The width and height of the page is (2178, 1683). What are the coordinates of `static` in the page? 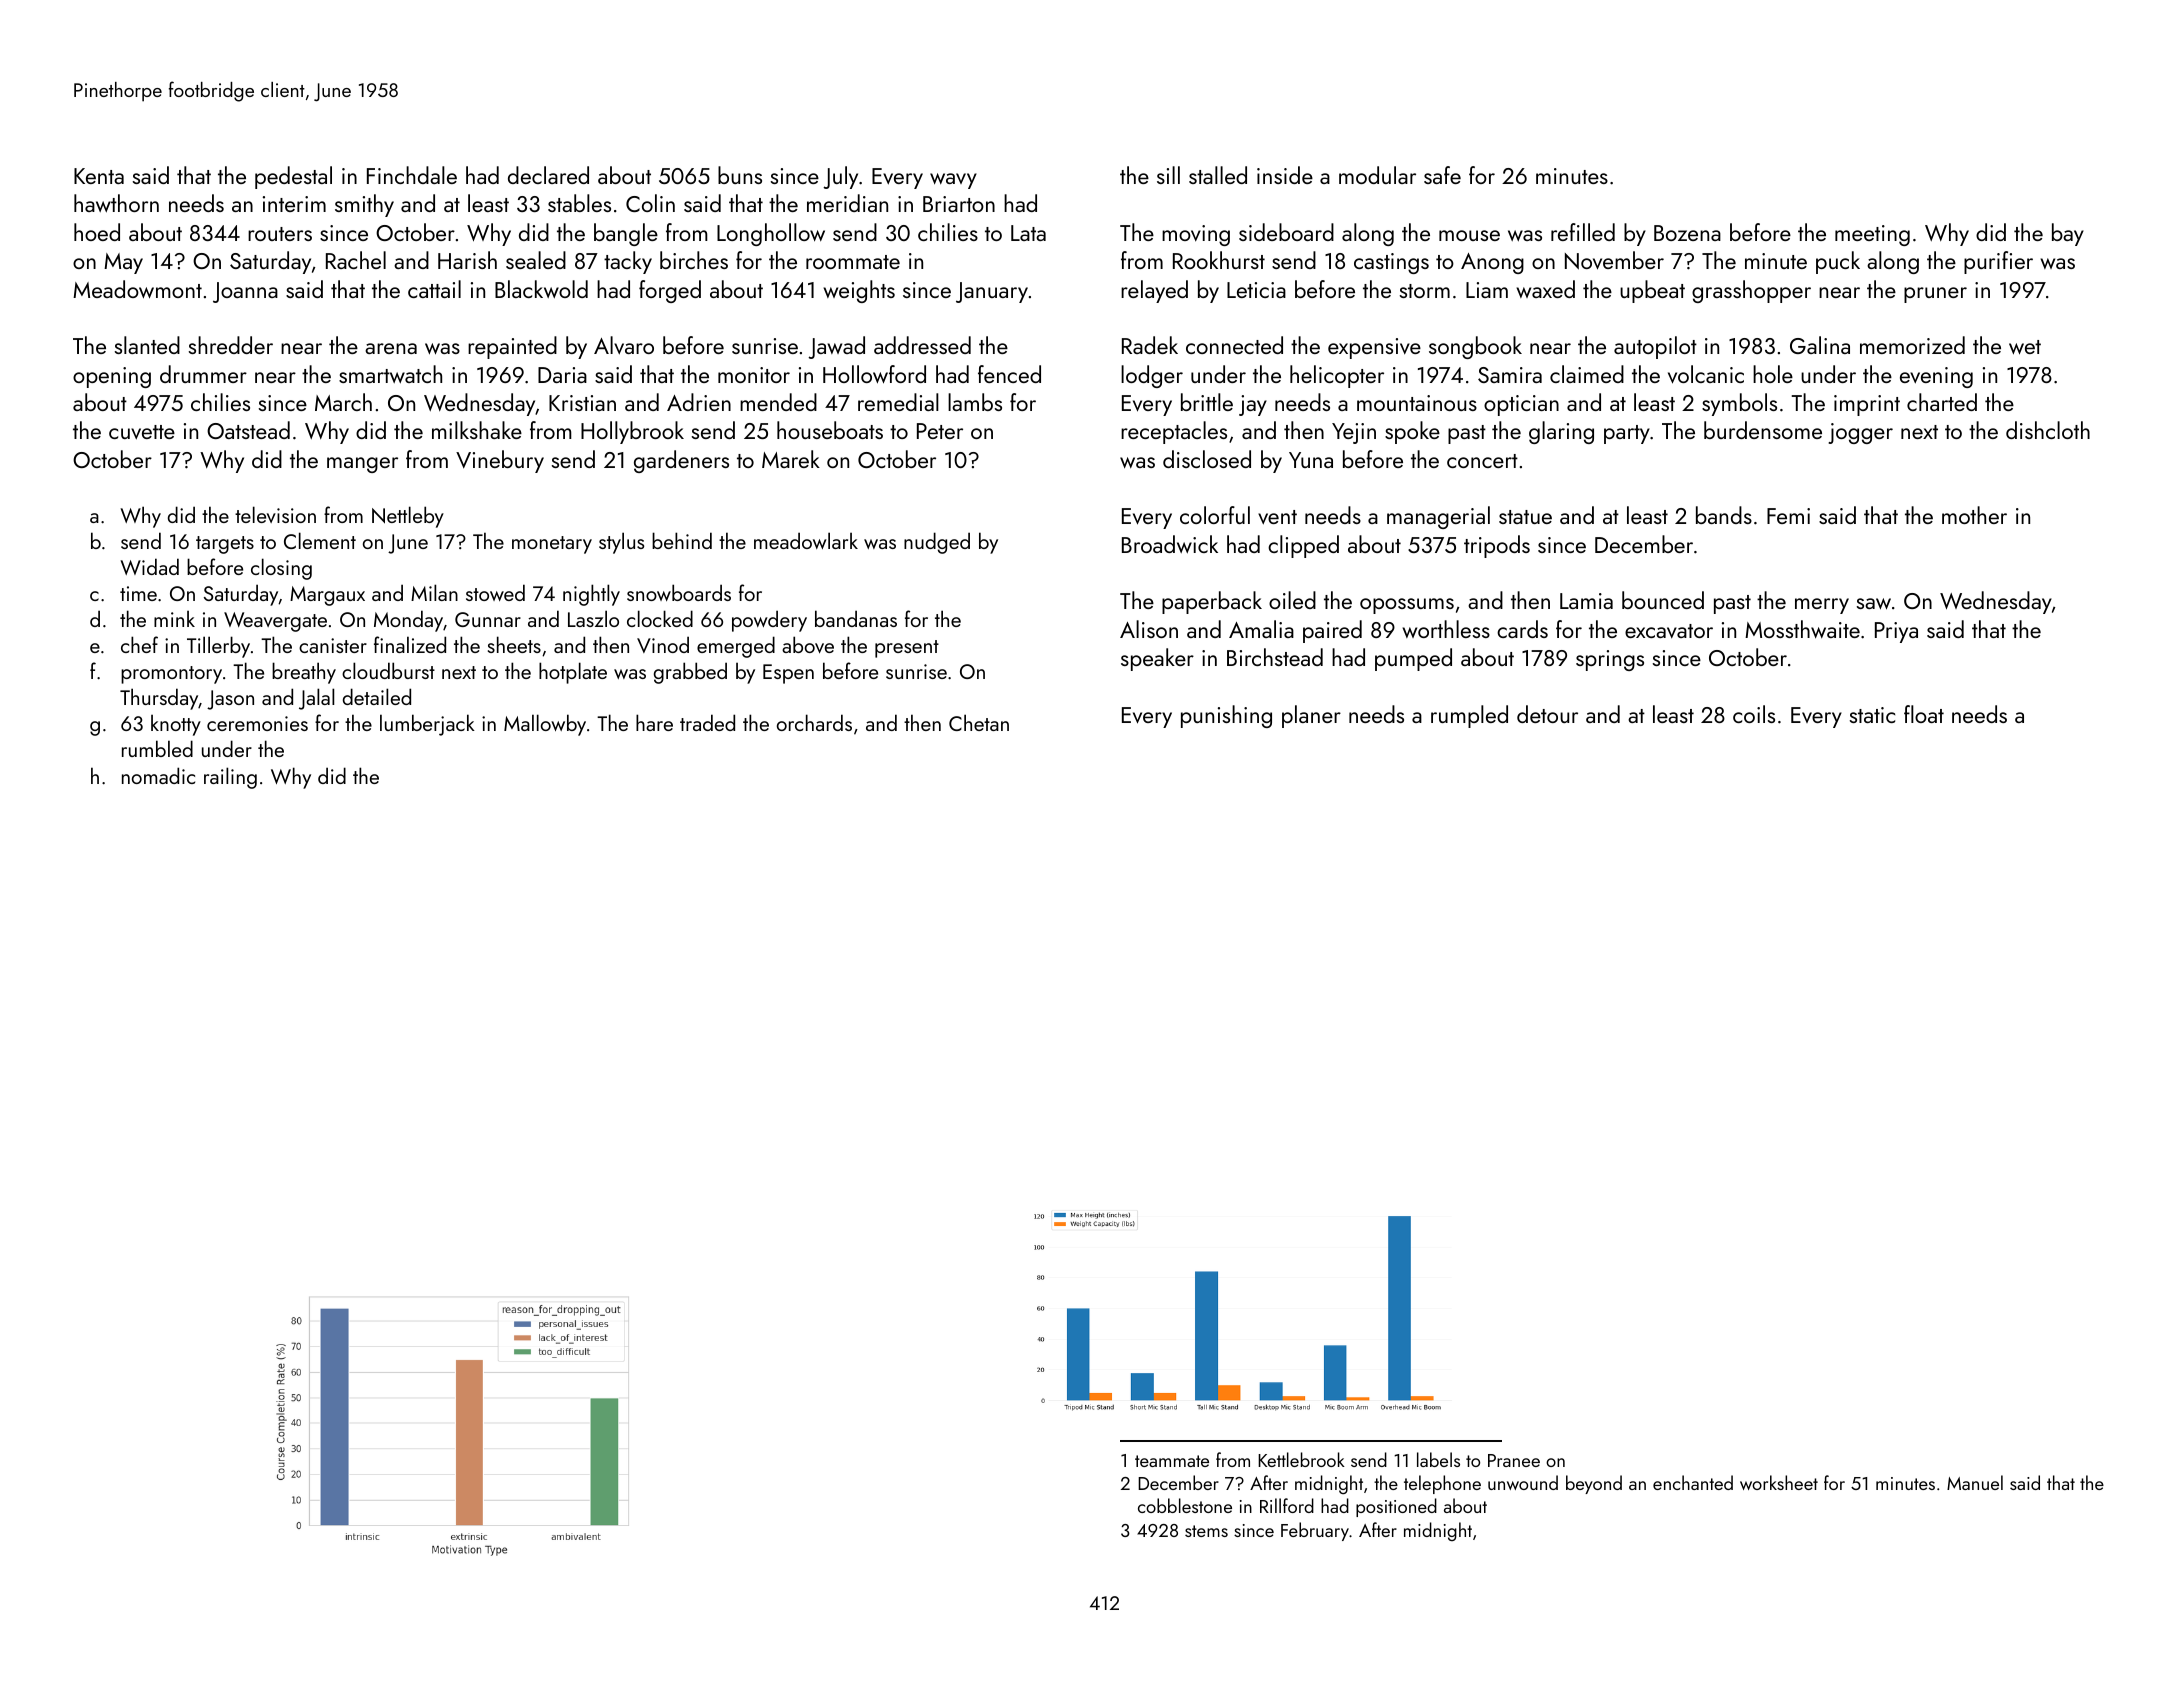 It's located at (1872, 715).
